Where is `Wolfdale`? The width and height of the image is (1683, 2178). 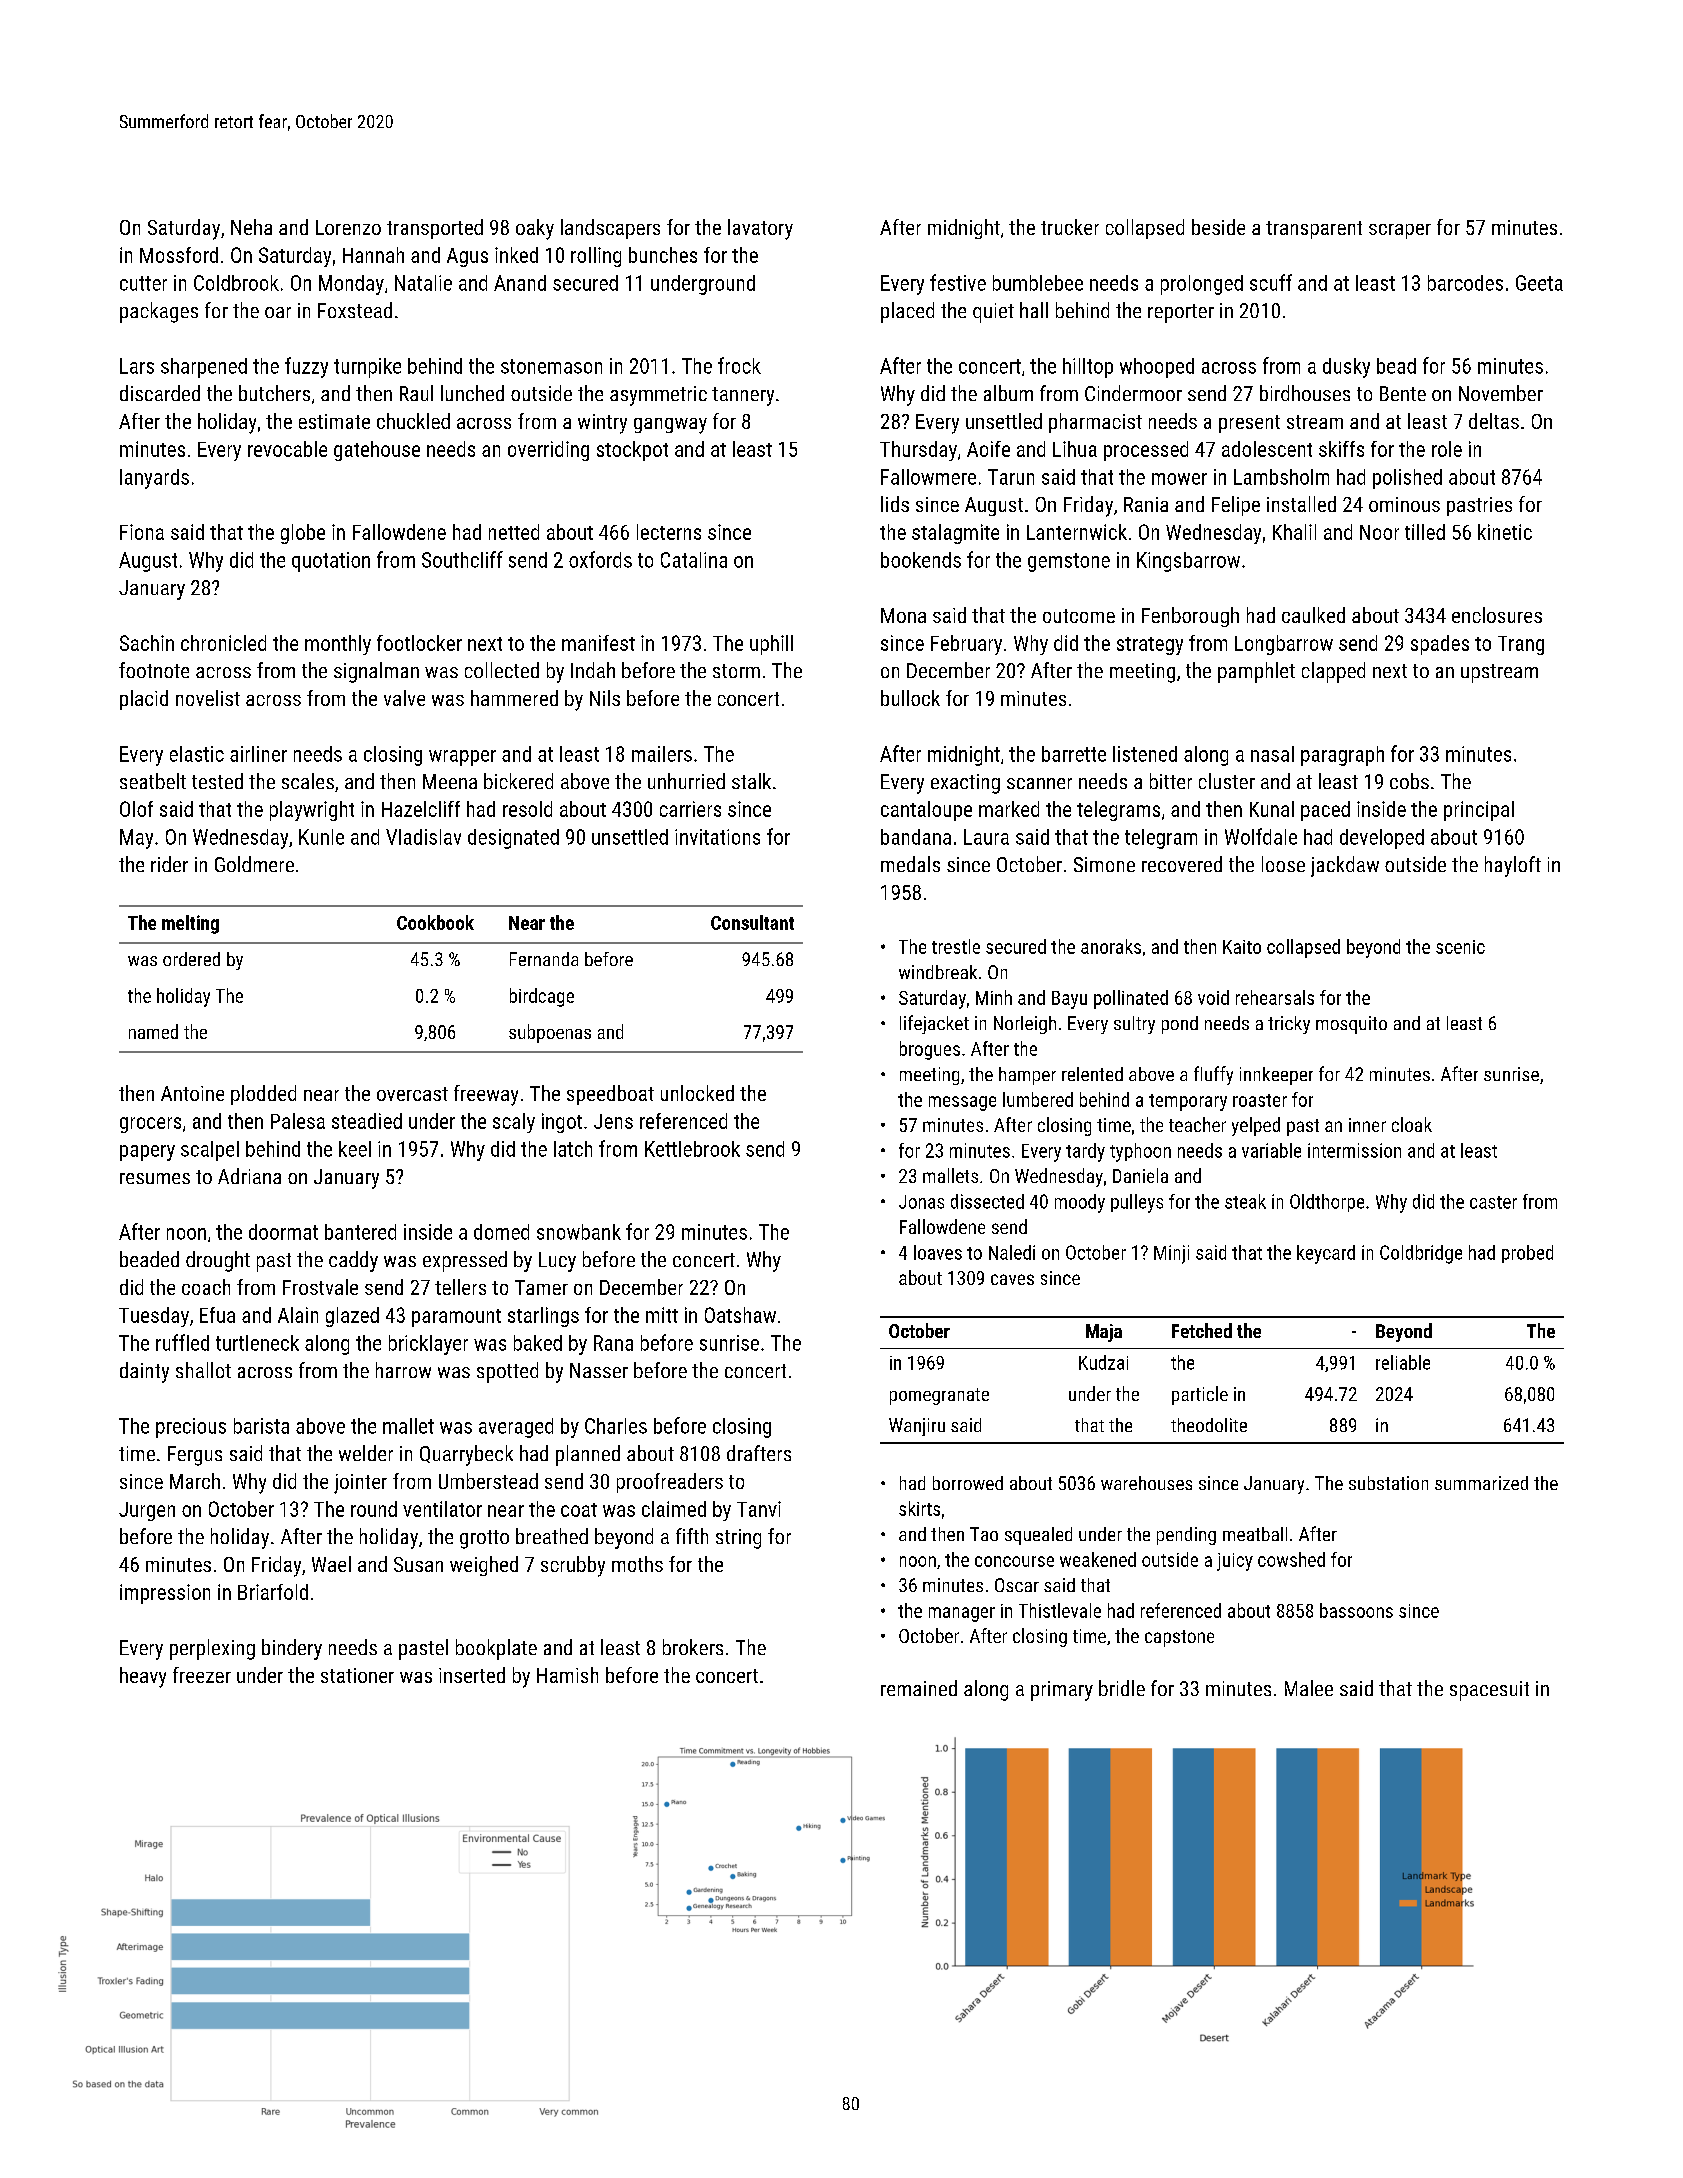
Wolfdale is located at coordinates (1261, 836).
